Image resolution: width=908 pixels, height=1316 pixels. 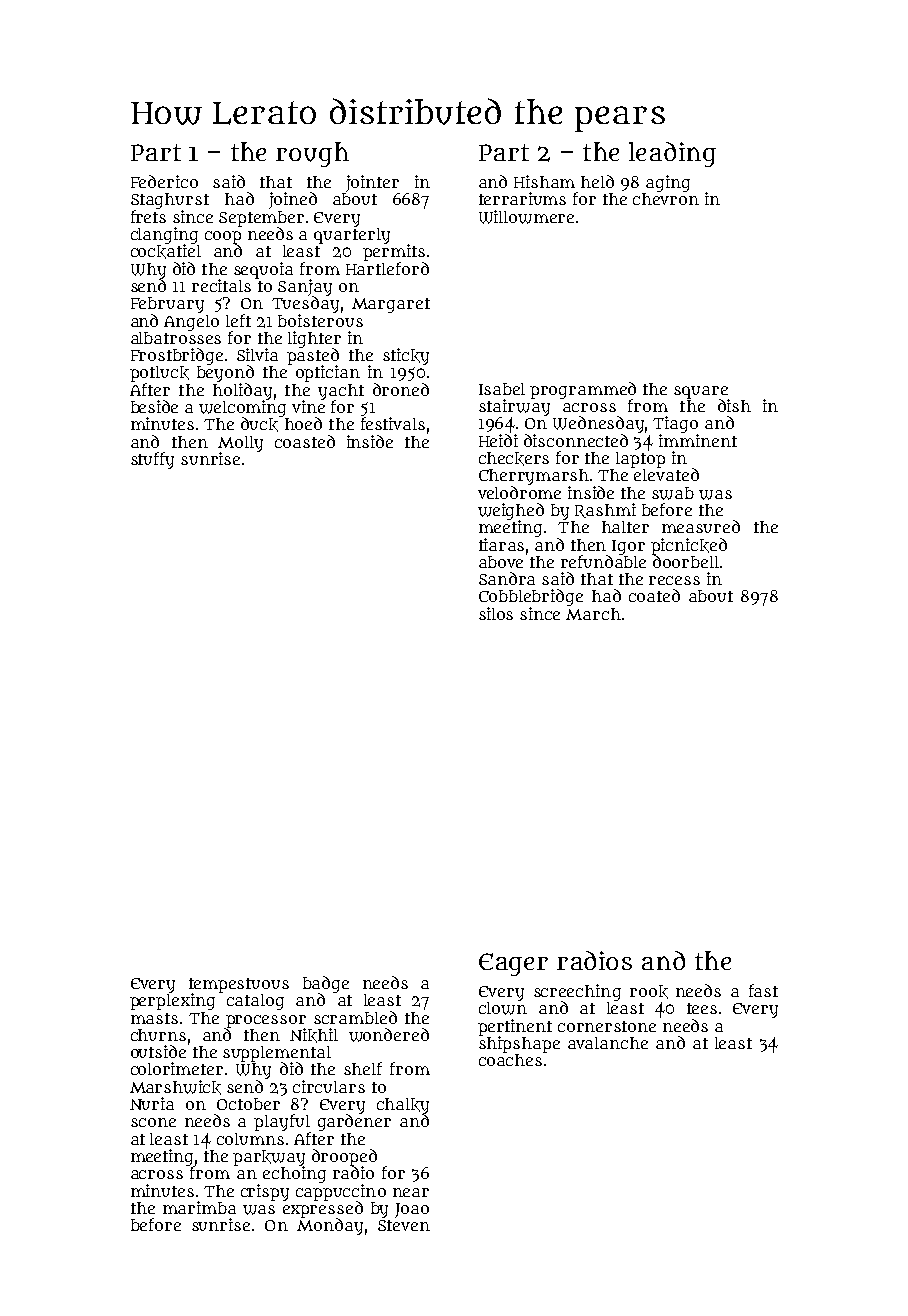 What do you see at coordinates (401, 389) in the screenshot?
I see `droned` at bounding box center [401, 389].
